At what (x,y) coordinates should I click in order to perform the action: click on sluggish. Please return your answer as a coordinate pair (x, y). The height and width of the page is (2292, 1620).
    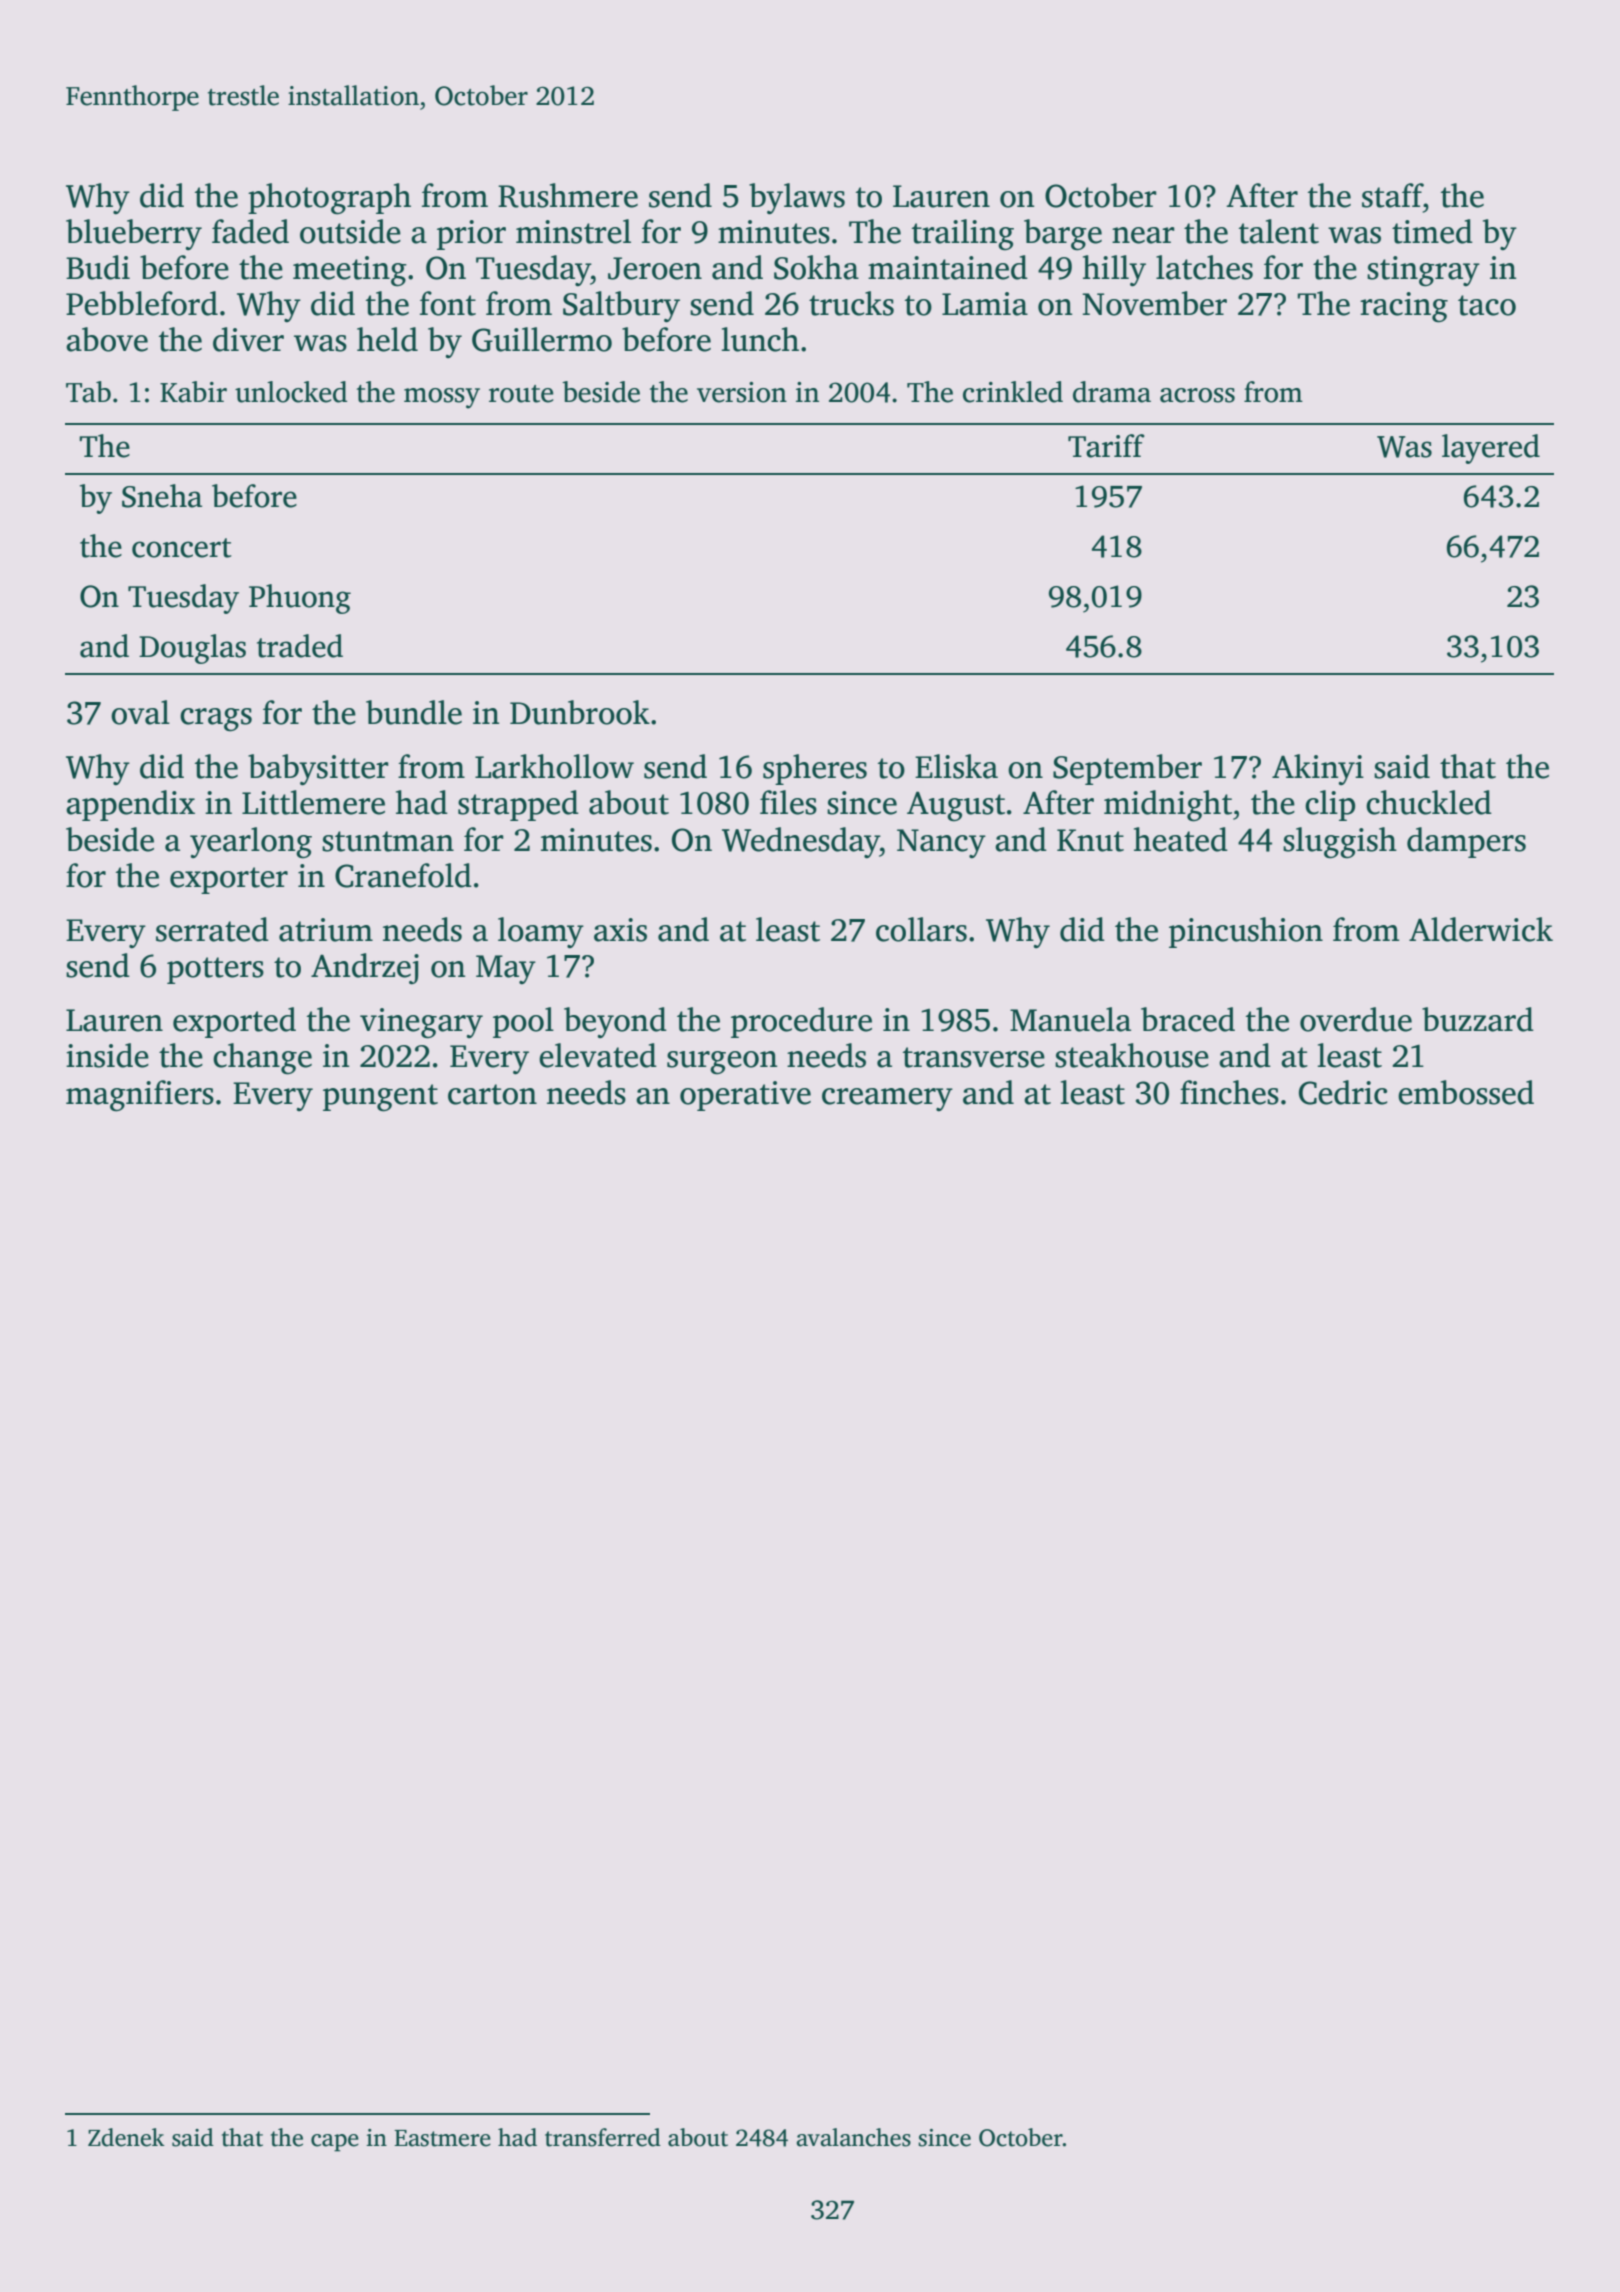
    Looking at the image, I should click on (1340, 843).
